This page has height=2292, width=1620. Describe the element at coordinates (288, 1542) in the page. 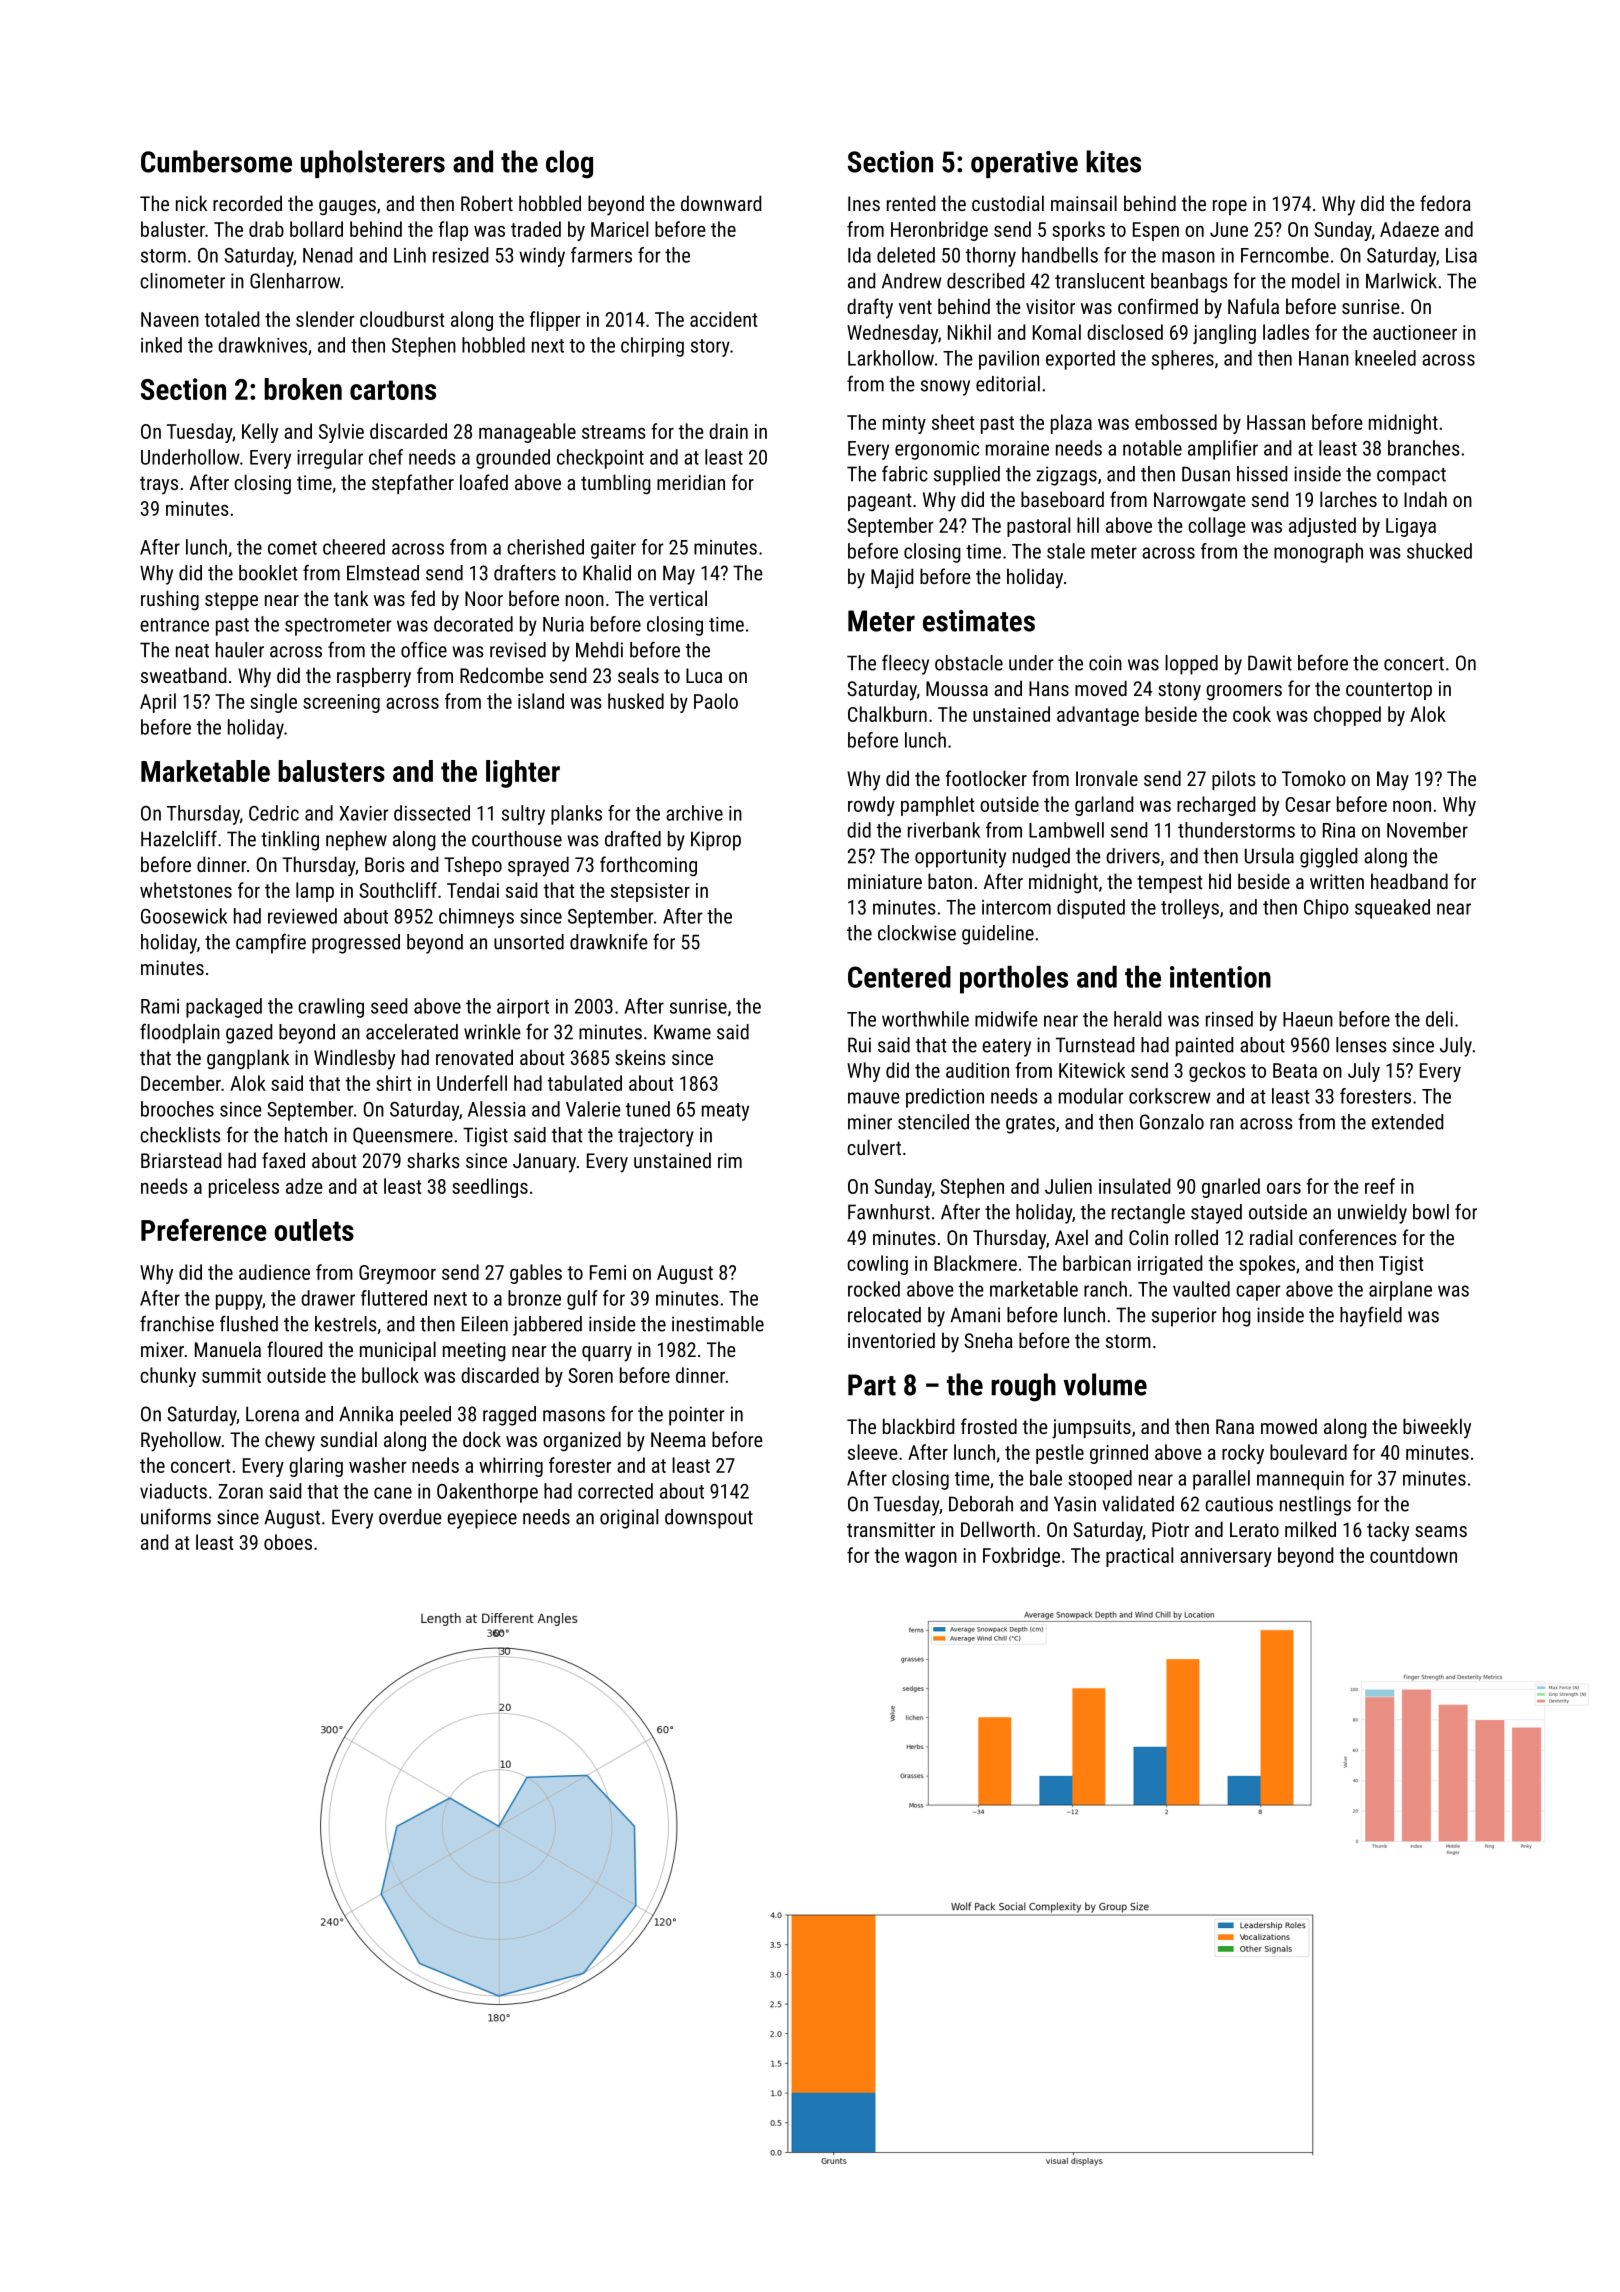

I see `oboes` at that location.
